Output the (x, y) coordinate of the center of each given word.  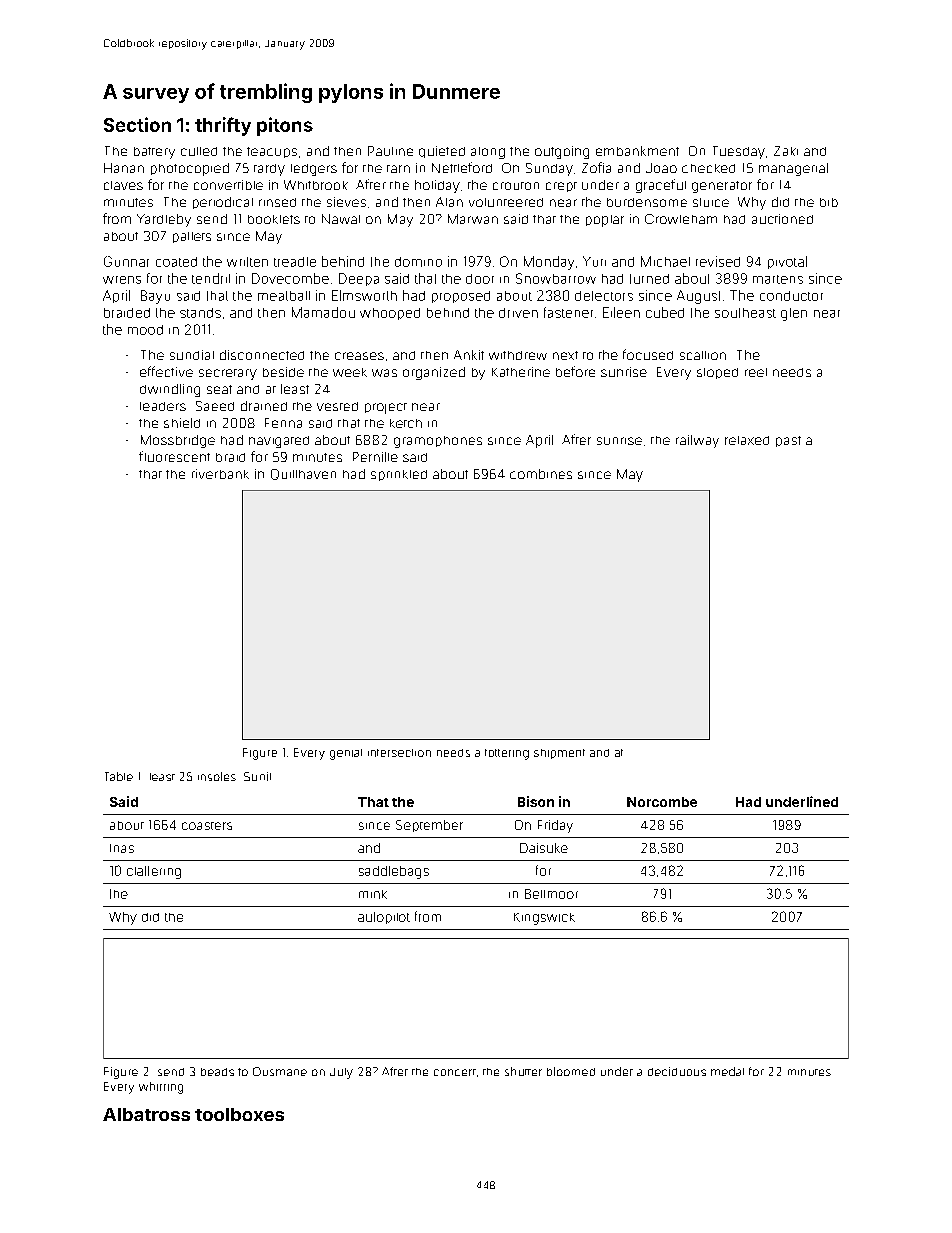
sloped (717, 373)
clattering (154, 872)
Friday (555, 826)
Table (119, 776)
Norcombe (662, 802)
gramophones (438, 442)
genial (346, 754)
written (247, 262)
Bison (536, 801)
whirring (161, 1088)
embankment (637, 151)
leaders (163, 406)
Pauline (390, 151)
